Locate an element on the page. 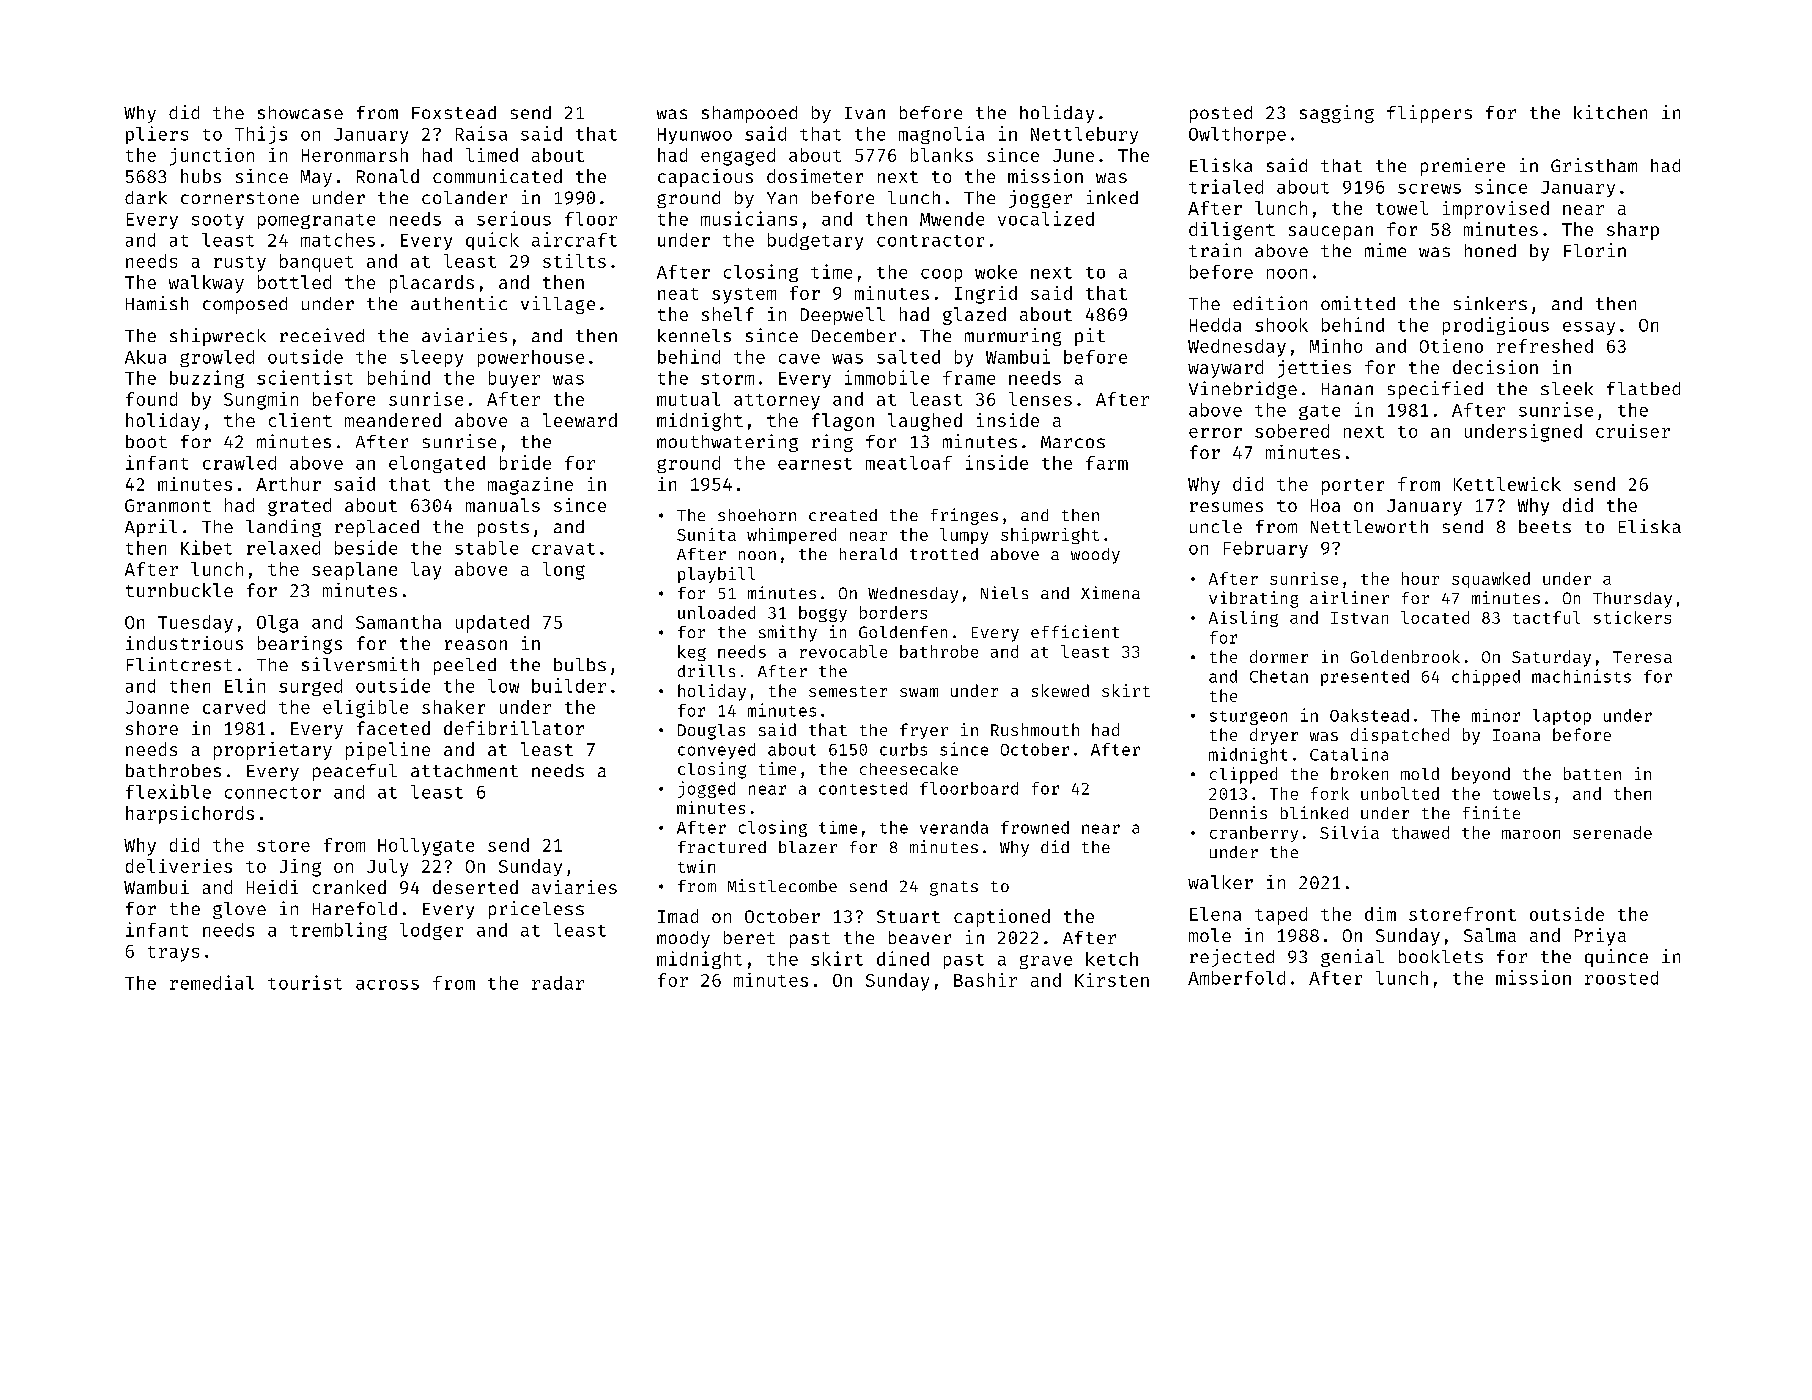 This document has width=1812, height=1400. received is located at coordinates (322, 335).
